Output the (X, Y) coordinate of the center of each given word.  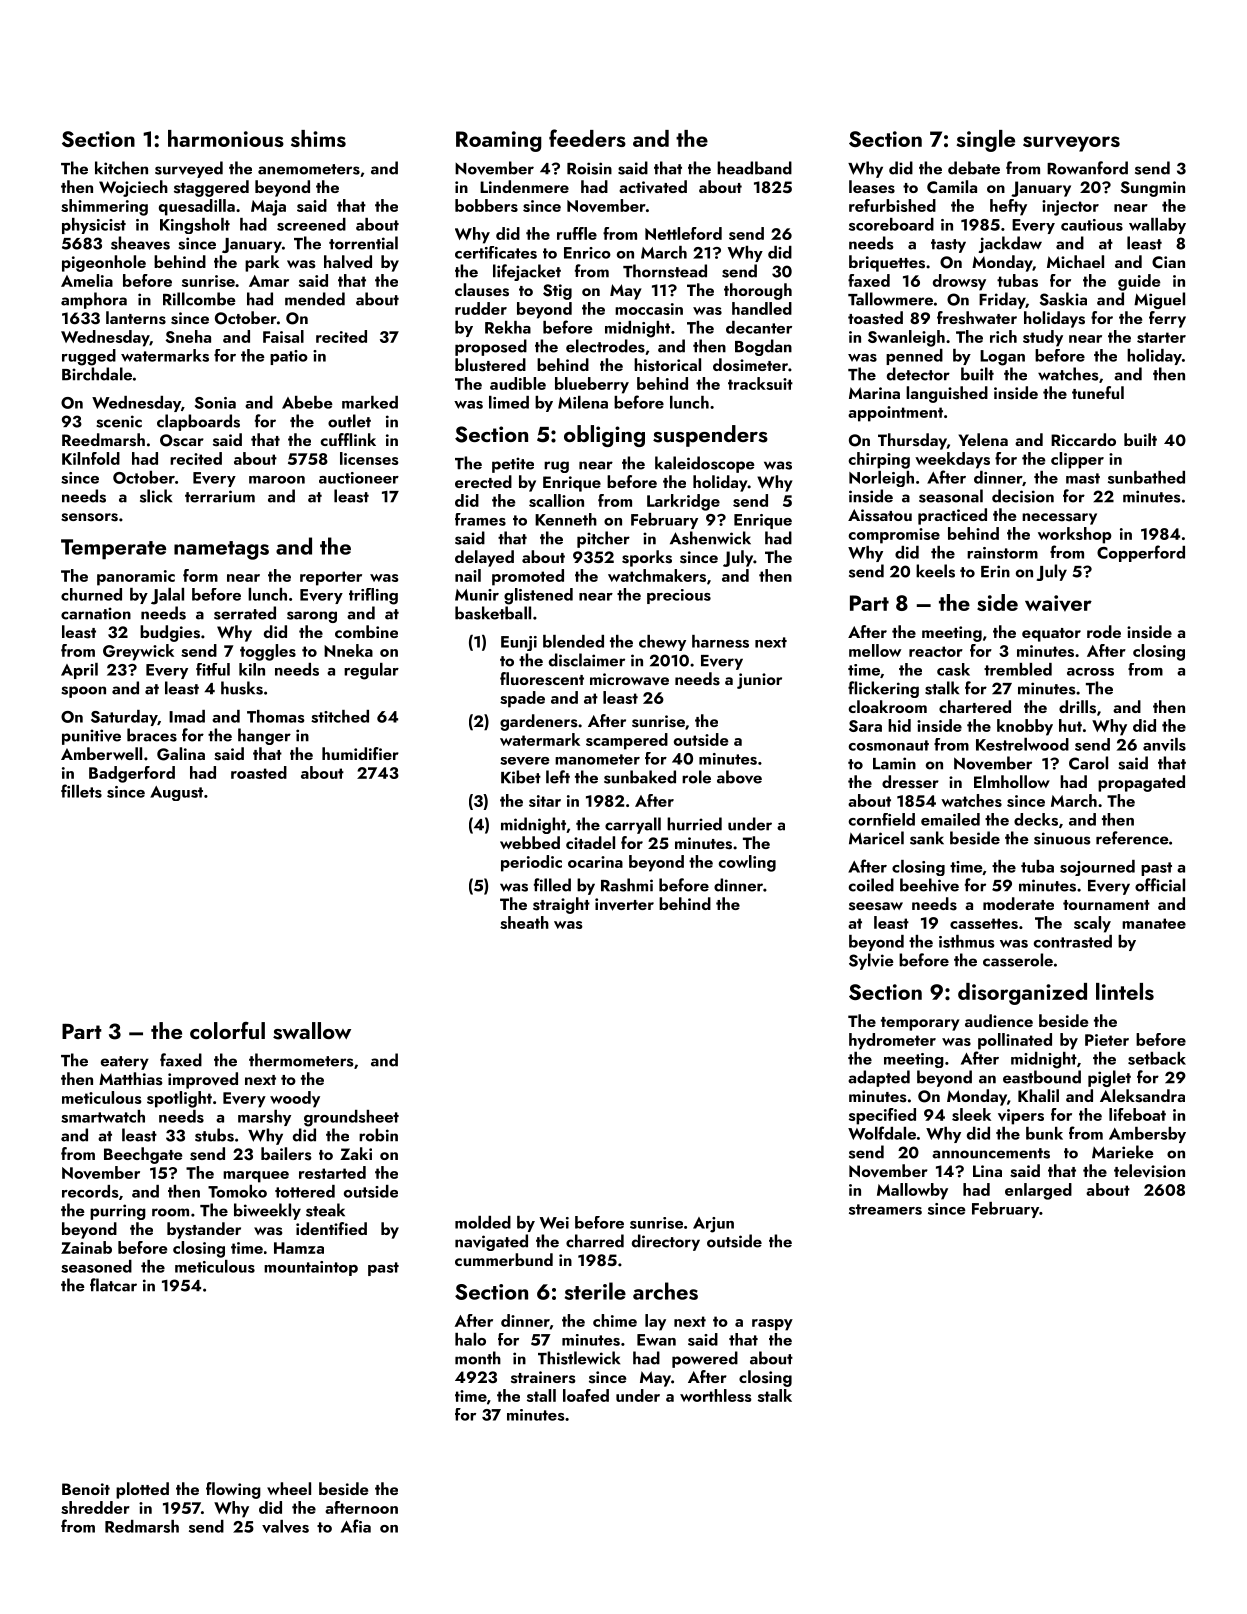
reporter (331, 578)
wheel (289, 1488)
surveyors (1071, 144)
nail (468, 575)
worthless (716, 1395)
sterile (595, 1291)
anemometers (309, 169)
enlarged (1038, 1191)
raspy (772, 1325)
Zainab (86, 1247)
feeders (587, 138)
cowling (747, 863)
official (1160, 885)
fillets (81, 791)
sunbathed (1146, 477)
